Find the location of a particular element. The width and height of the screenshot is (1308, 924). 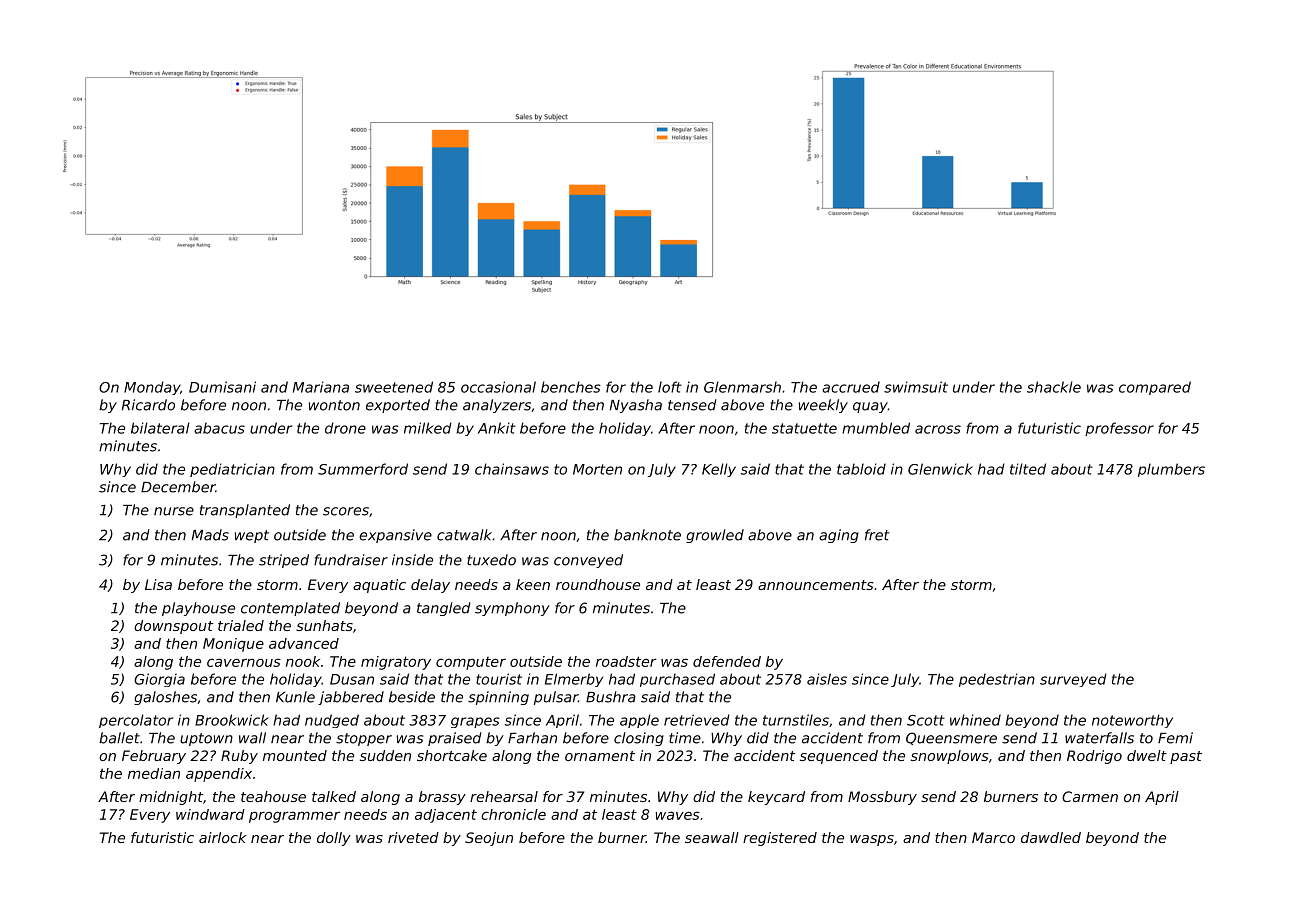

bilateral is located at coordinates (160, 428).
